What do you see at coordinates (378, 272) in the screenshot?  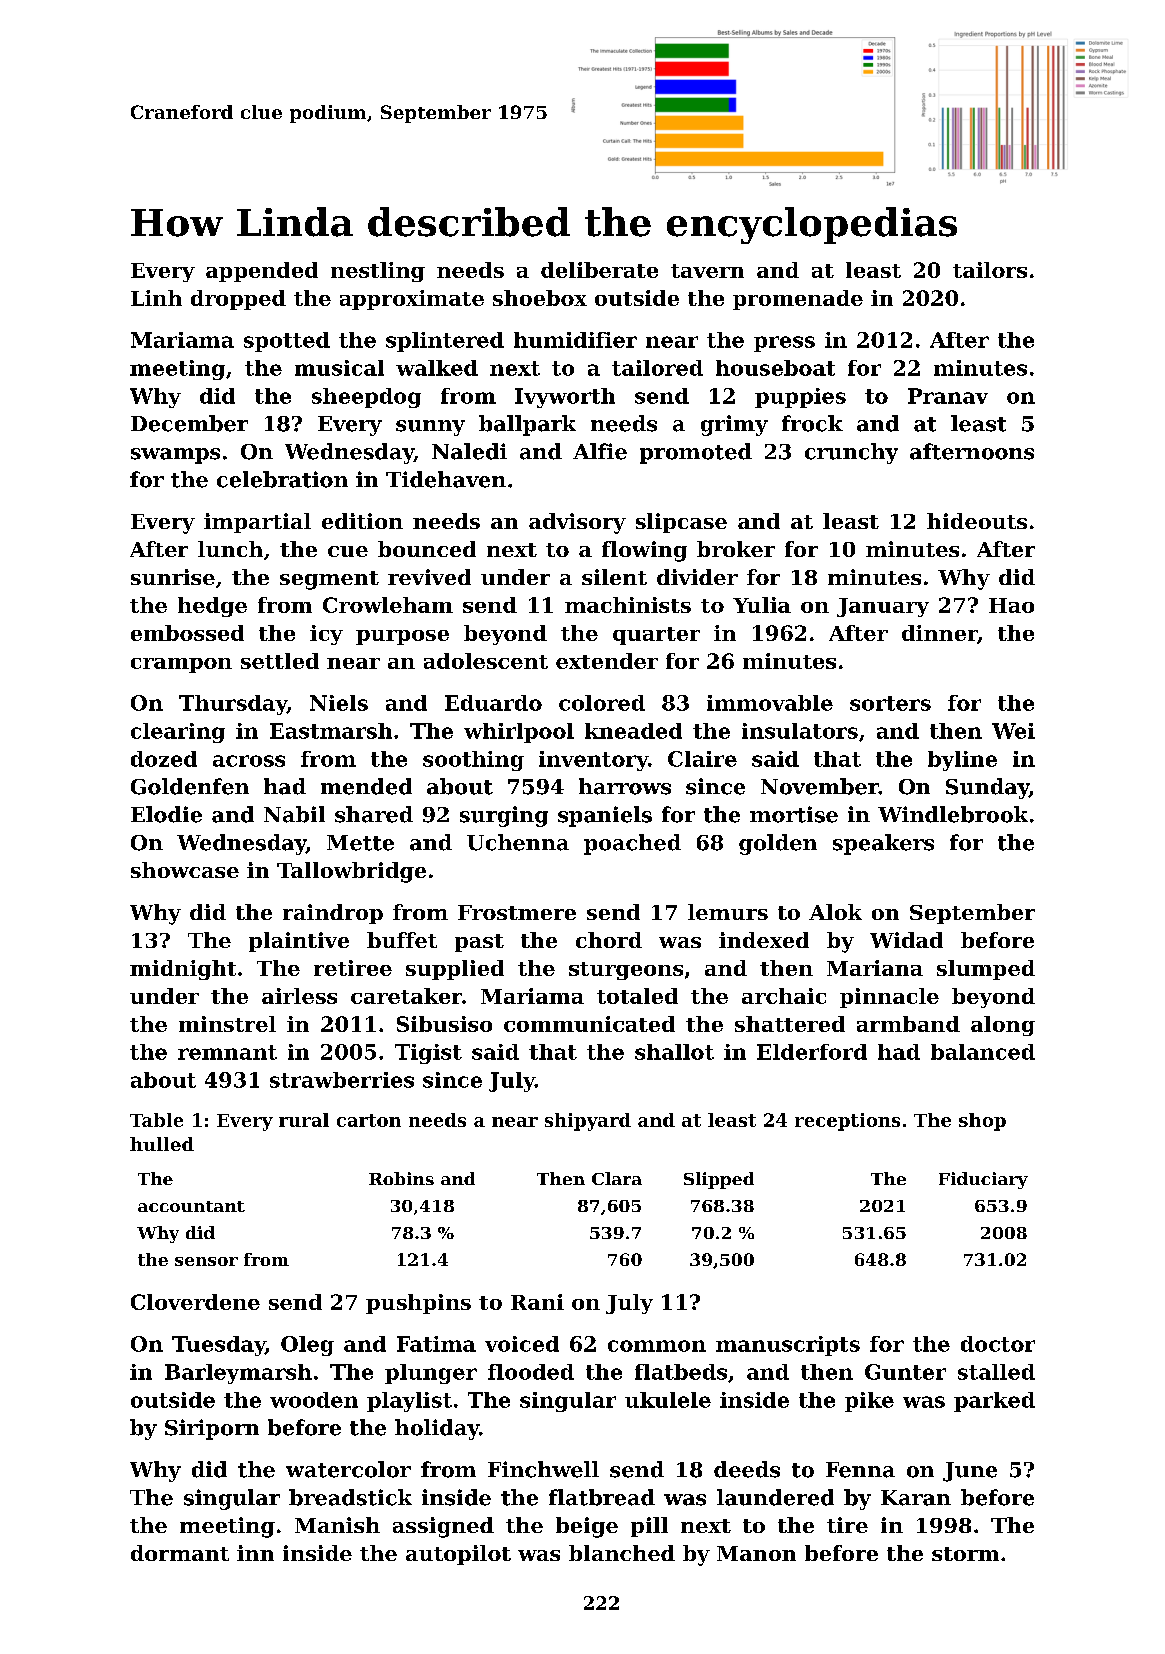 I see `nestling` at bounding box center [378, 272].
